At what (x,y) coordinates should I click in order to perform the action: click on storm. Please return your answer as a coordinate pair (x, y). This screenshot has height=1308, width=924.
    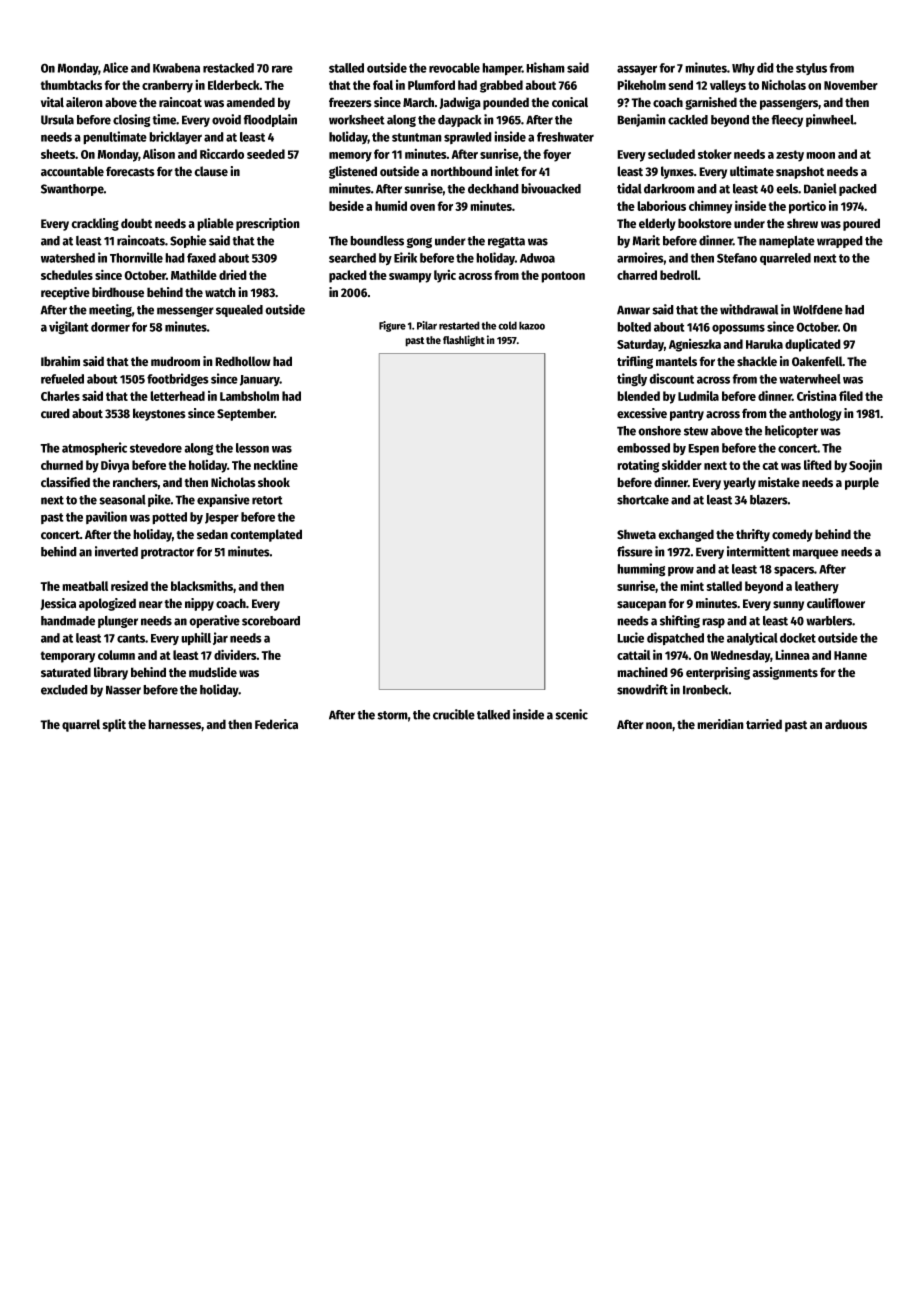
    Looking at the image, I should click on (392, 715).
